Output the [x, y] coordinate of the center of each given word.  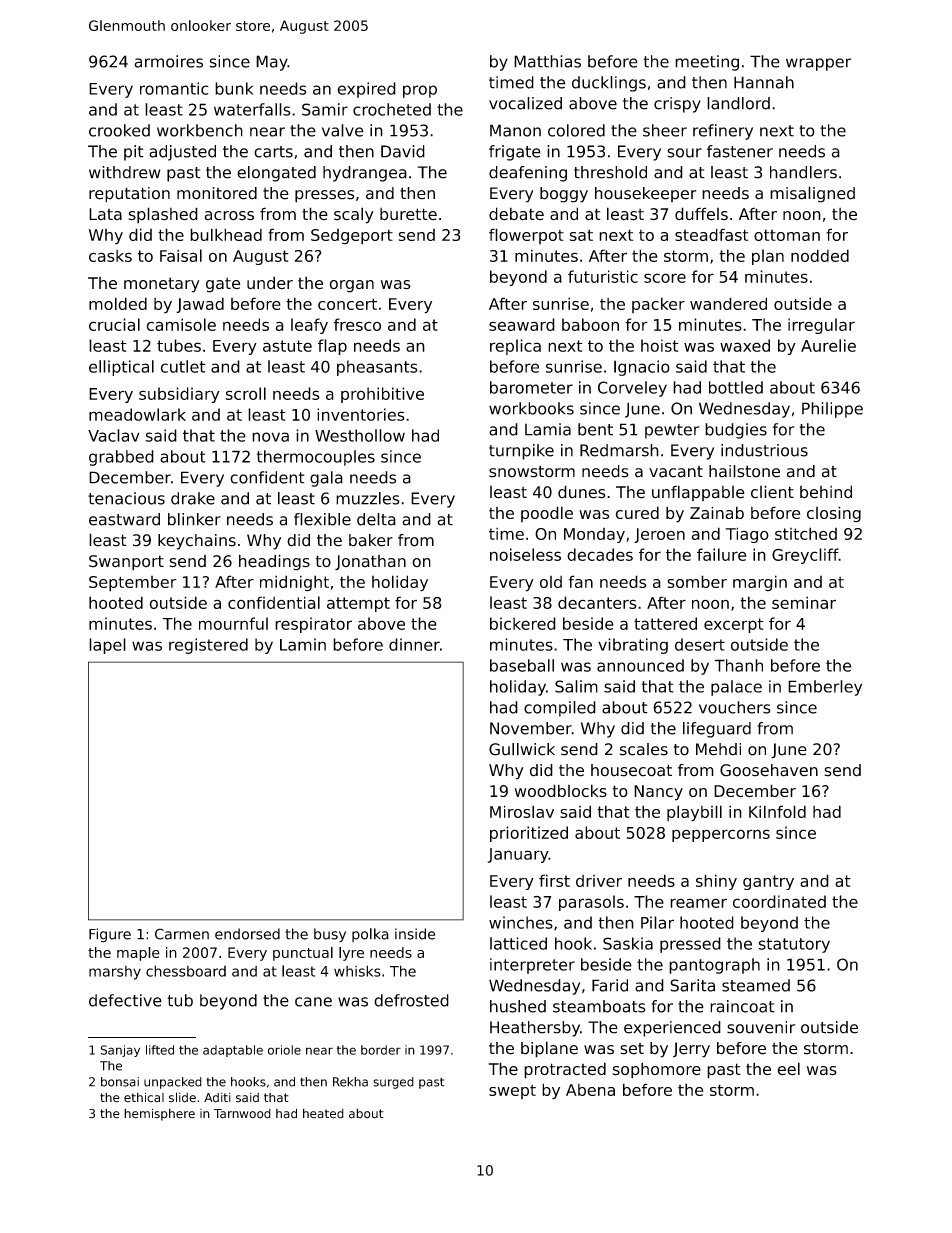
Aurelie [828, 345]
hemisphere [159, 1114]
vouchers [735, 707]
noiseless [525, 554]
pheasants [377, 368]
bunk [234, 88]
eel [788, 1069]
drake [193, 498]
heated [323, 1113]
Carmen [182, 934]
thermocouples [316, 458]
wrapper [818, 64]
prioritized [529, 834]
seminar [804, 602]
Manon [515, 130]
